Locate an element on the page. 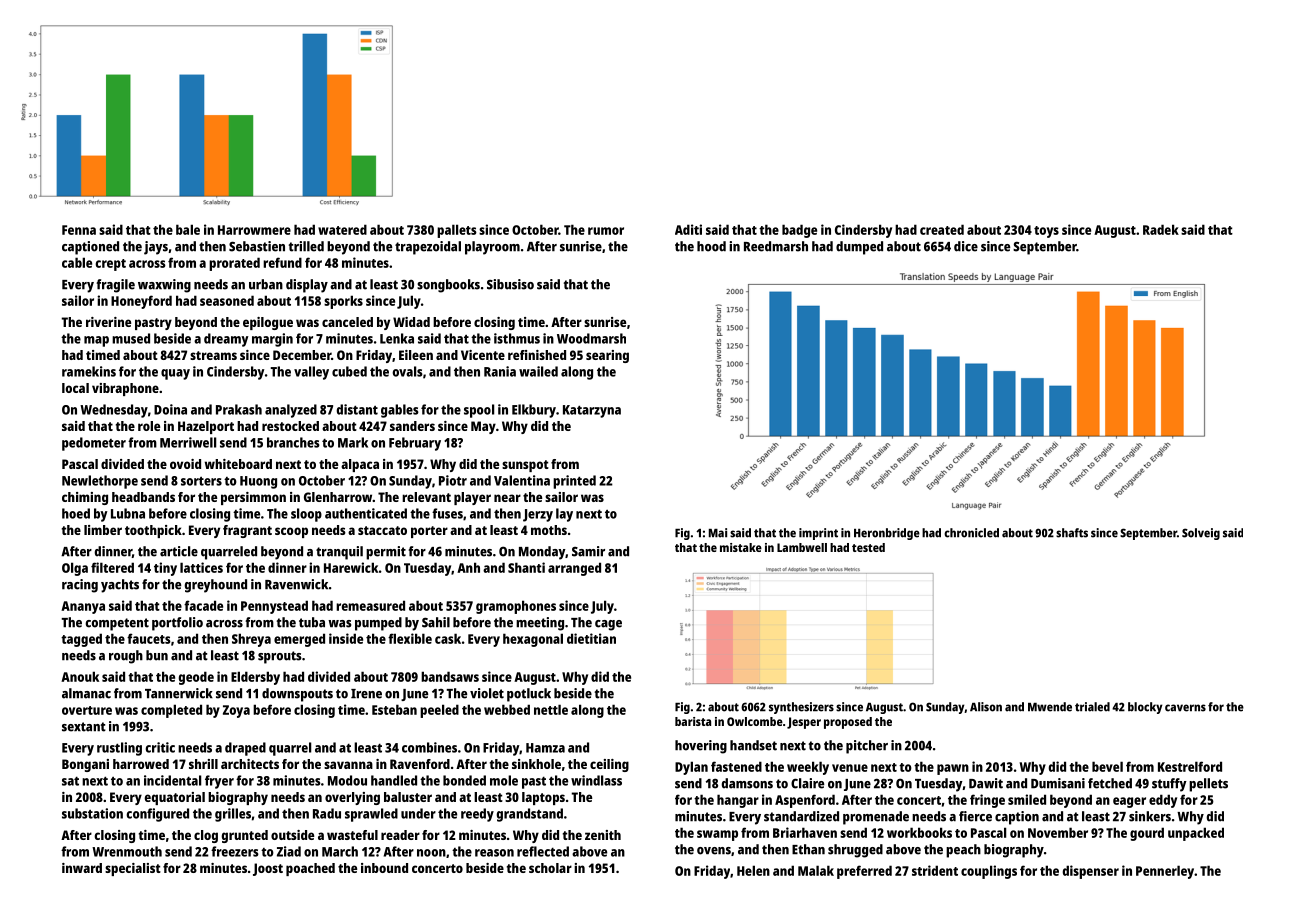 The width and height of the image is (1308, 924). watered is located at coordinates (342, 229).
